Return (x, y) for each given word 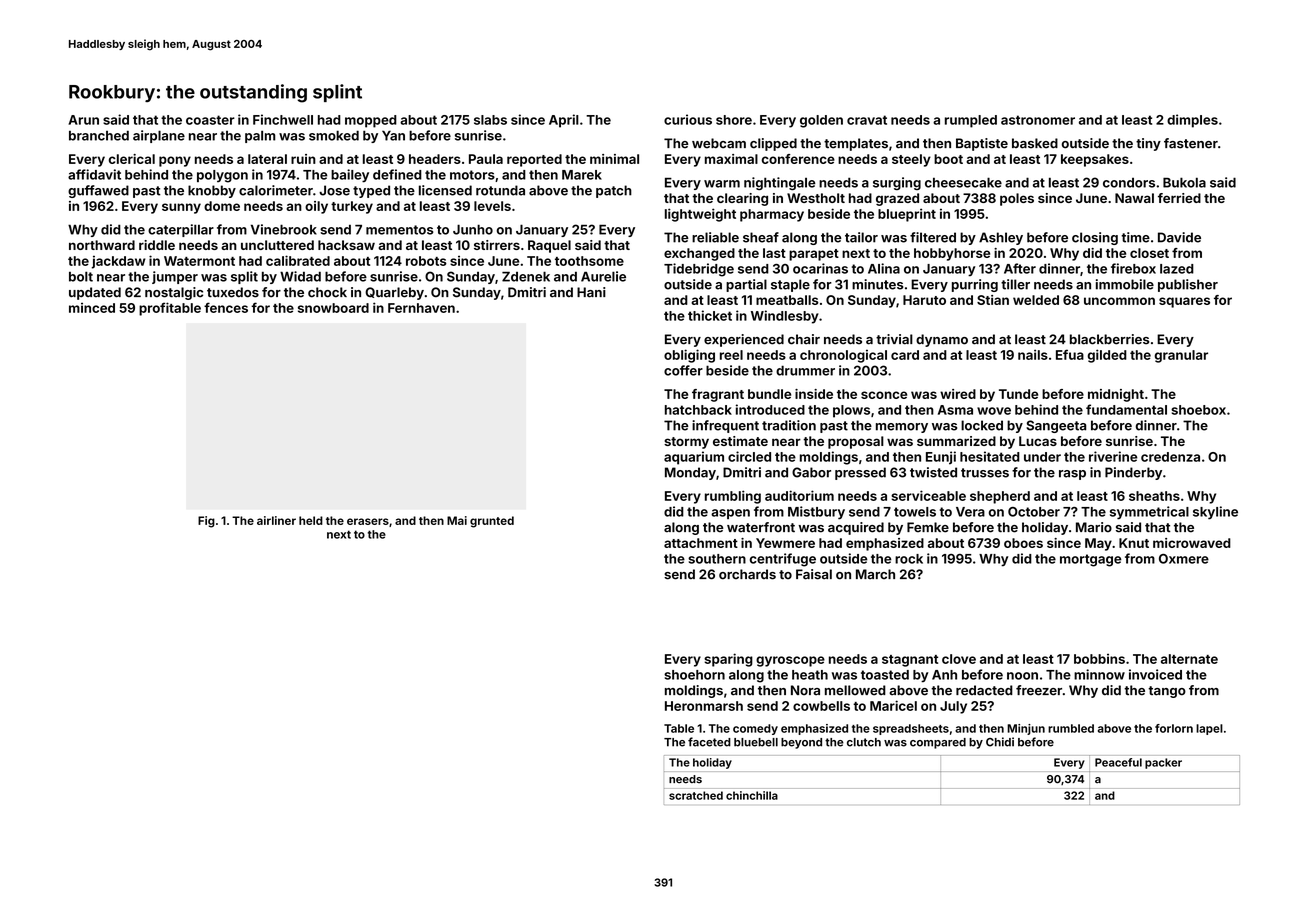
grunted (492, 522)
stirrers (497, 245)
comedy (755, 729)
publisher (1188, 285)
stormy (686, 443)
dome (222, 206)
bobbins (1099, 659)
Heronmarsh (704, 706)
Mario (1094, 527)
